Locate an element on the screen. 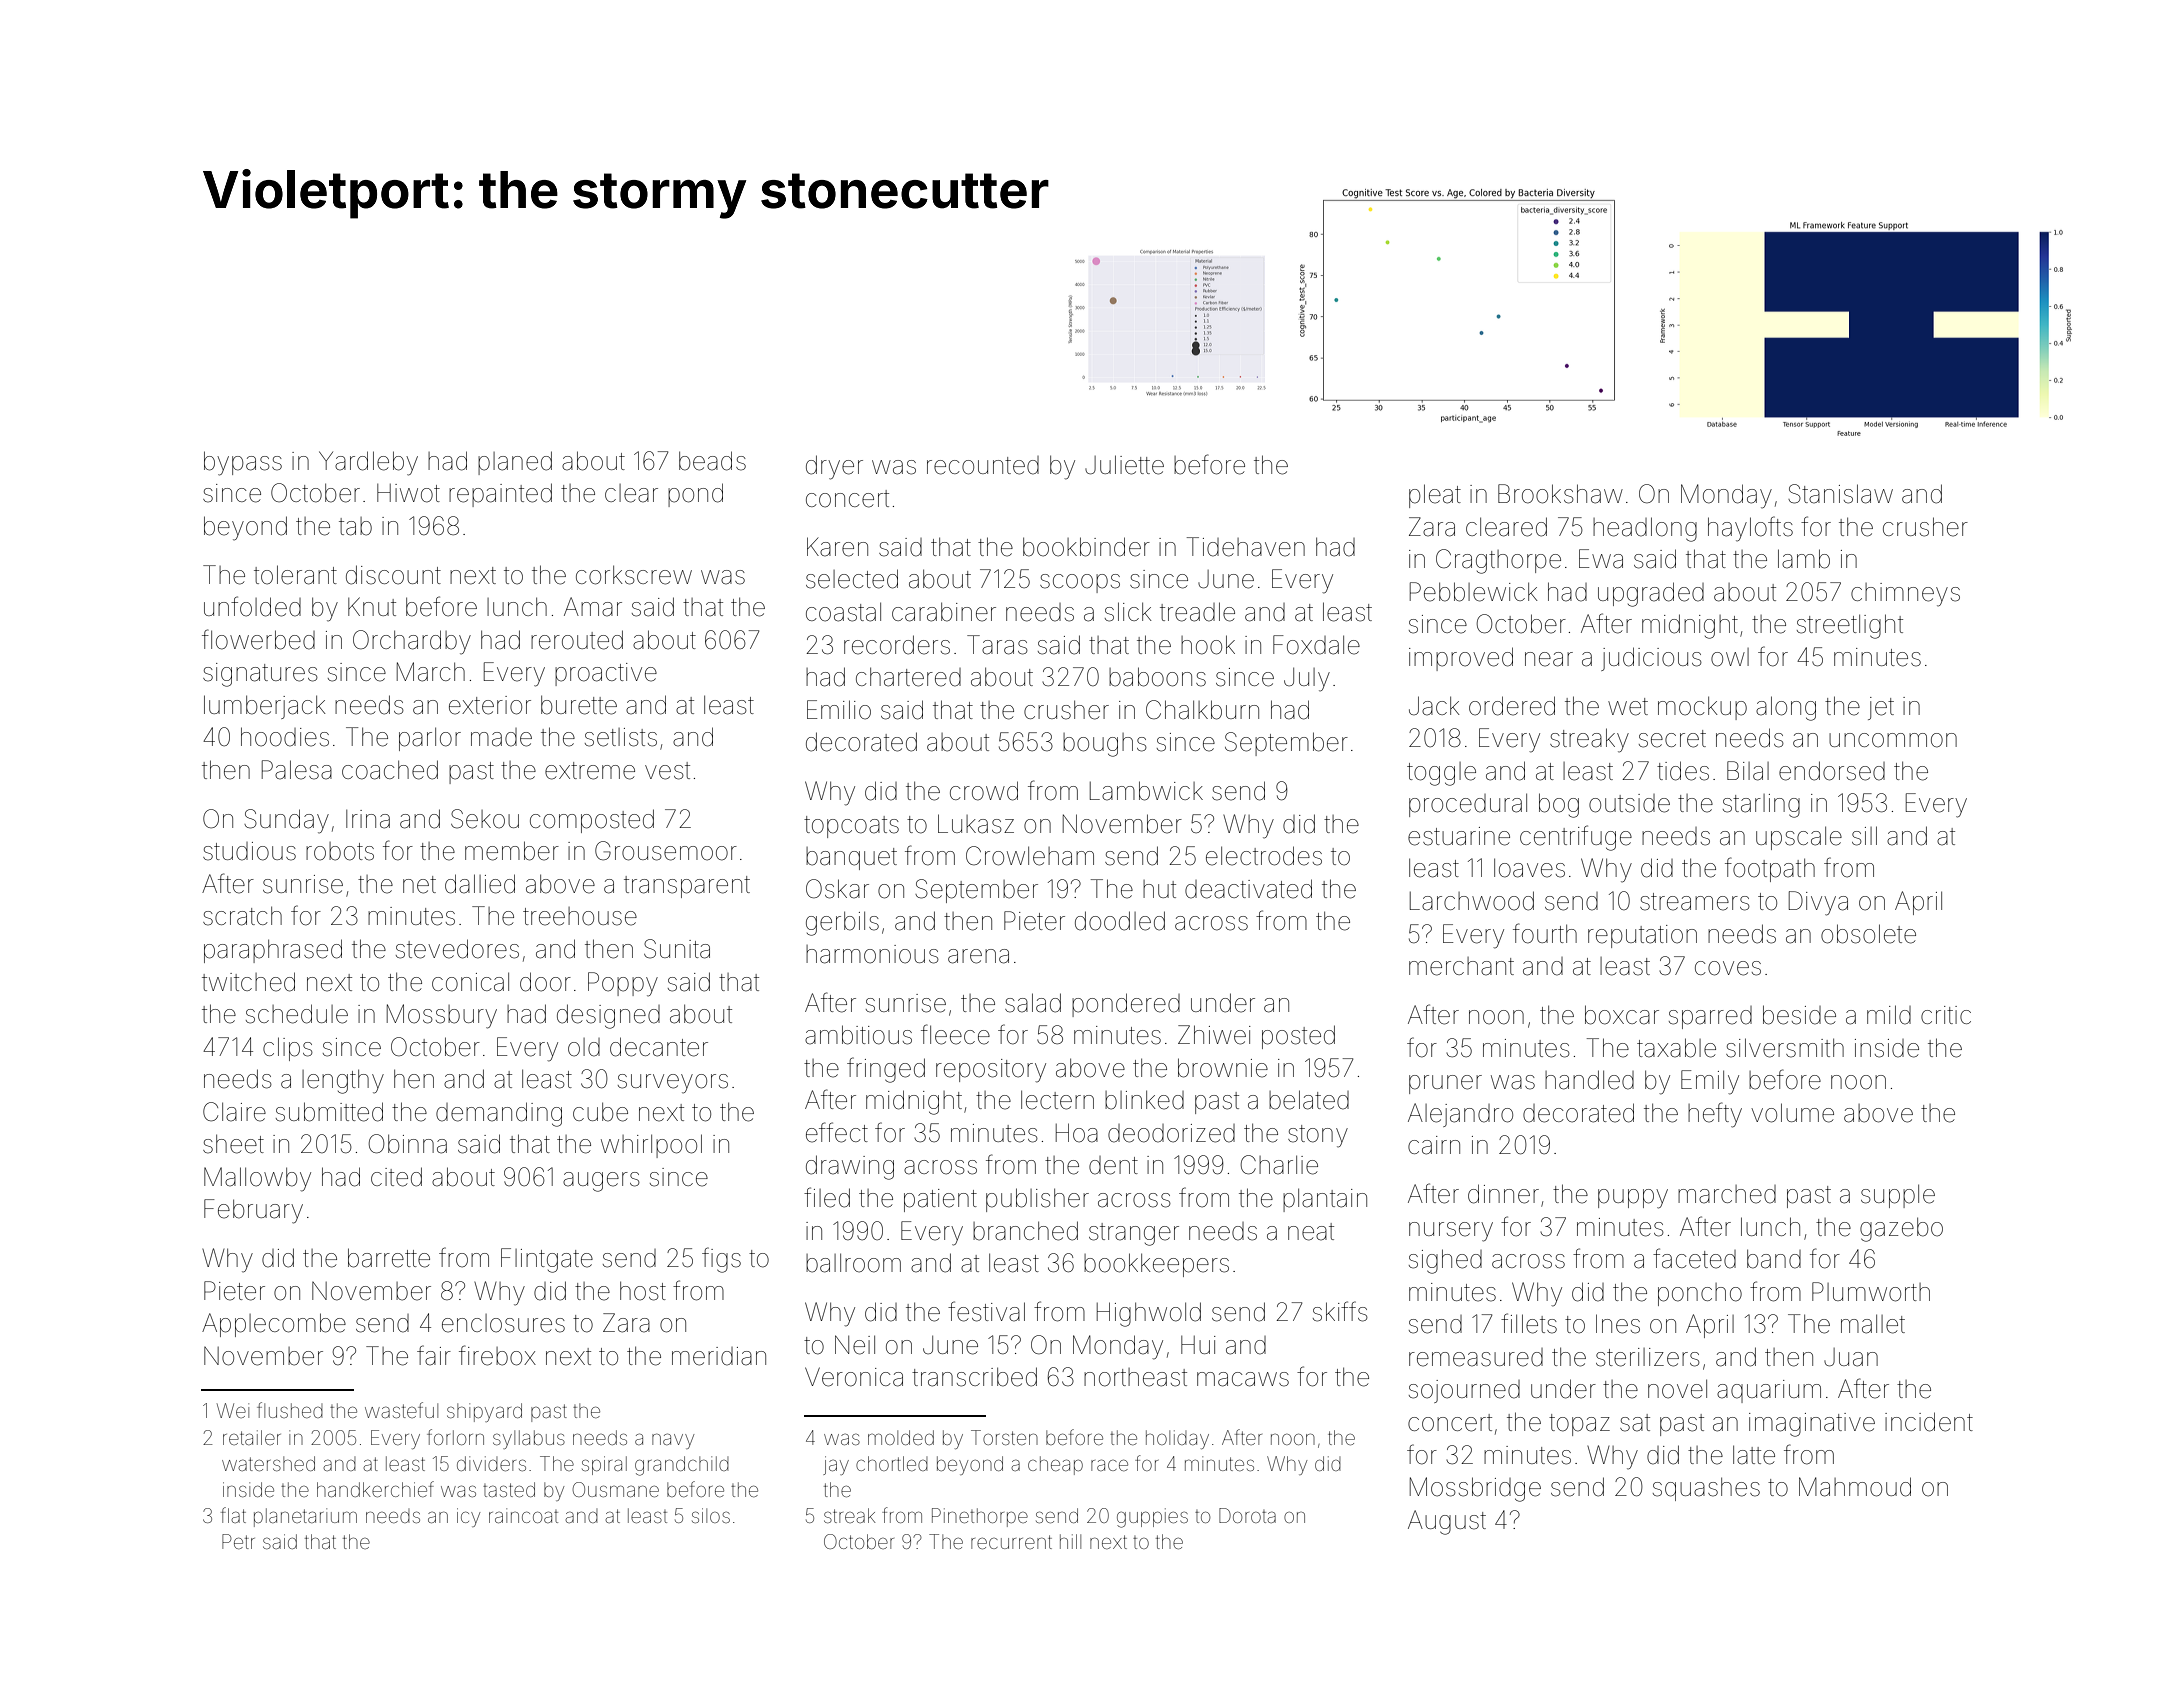 This screenshot has width=2178, height=1683. patient is located at coordinates (940, 1200).
